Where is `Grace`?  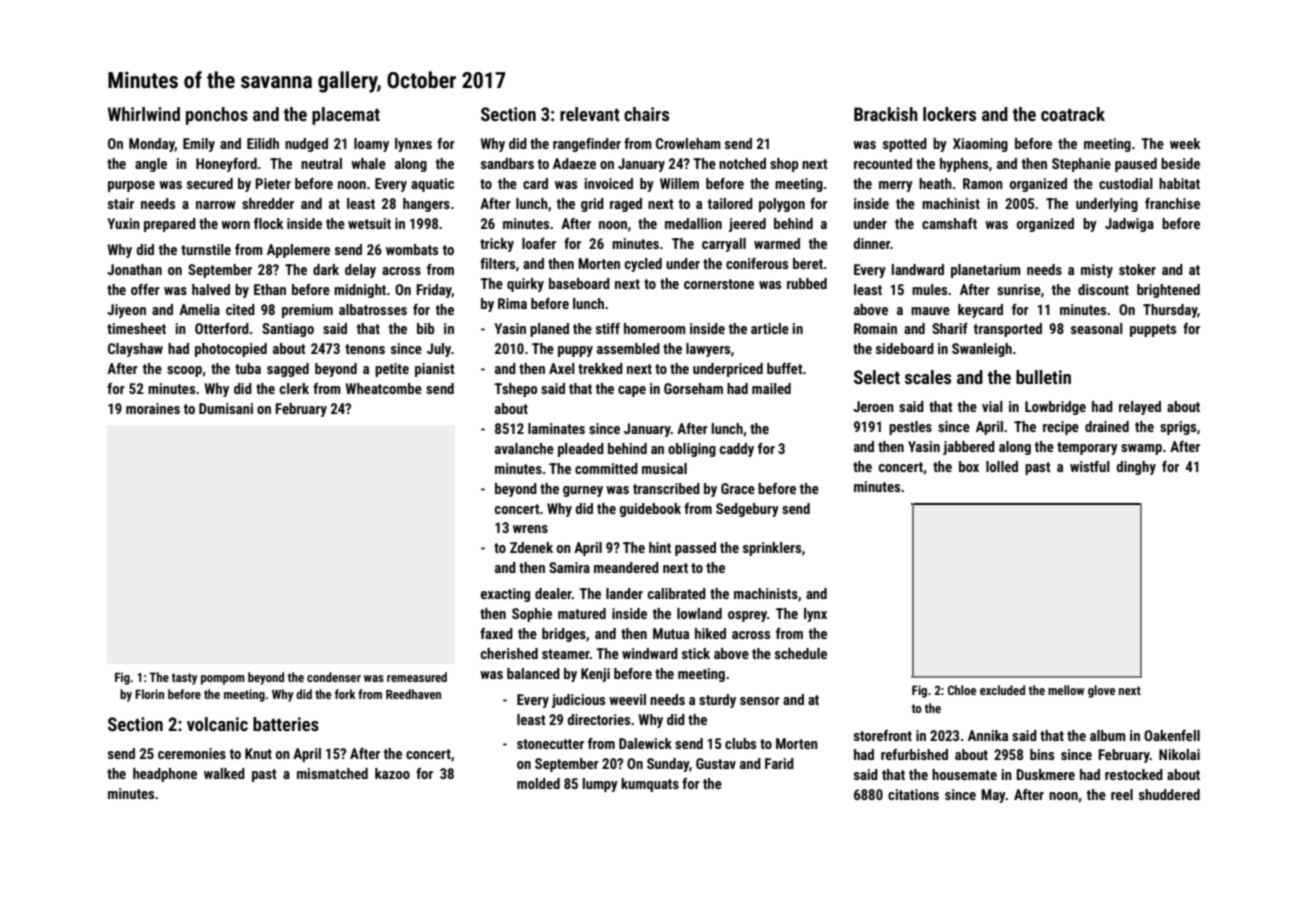
Grace is located at coordinates (738, 488).
